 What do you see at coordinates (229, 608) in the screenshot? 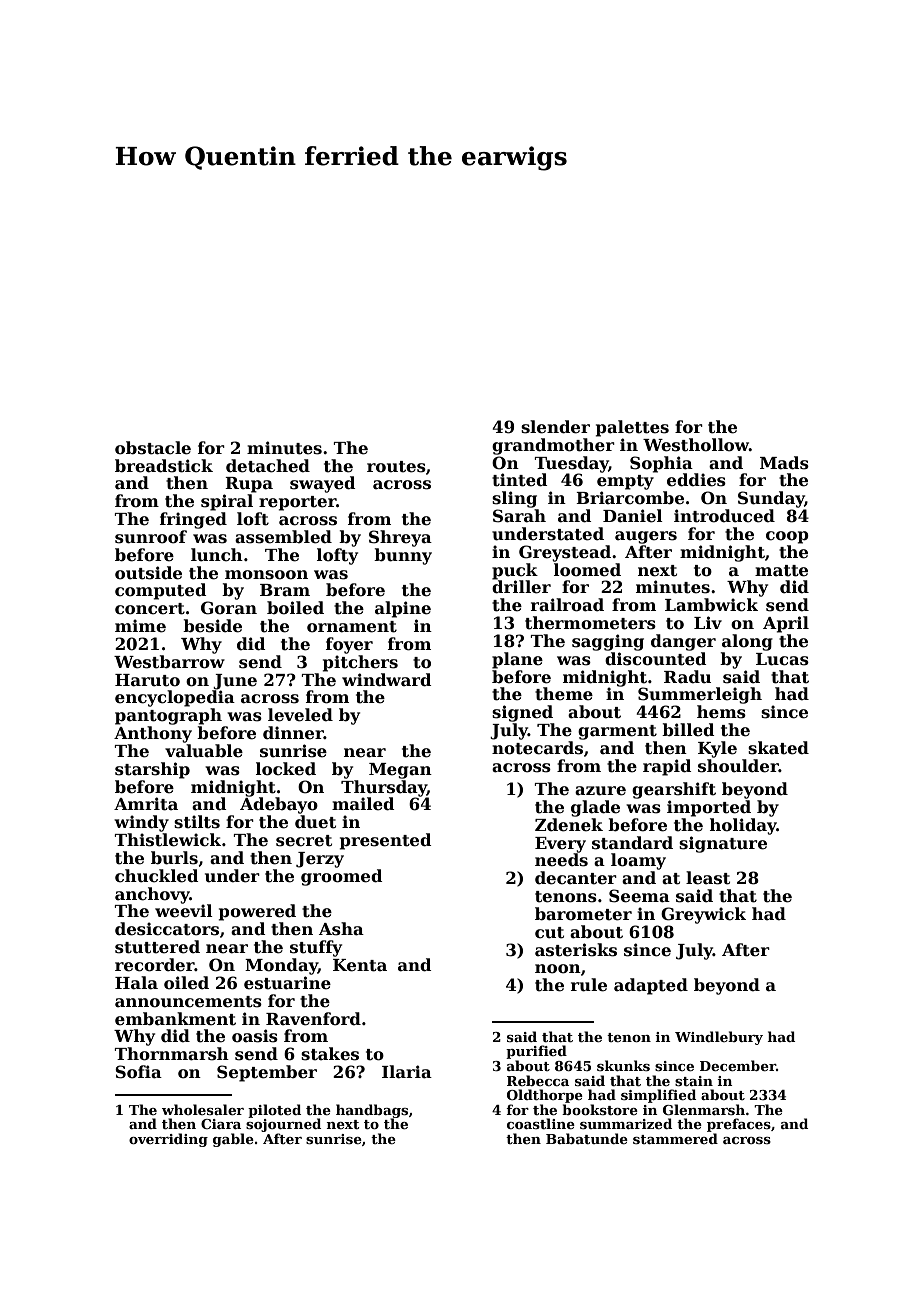
I see `Goran` at bounding box center [229, 608].
